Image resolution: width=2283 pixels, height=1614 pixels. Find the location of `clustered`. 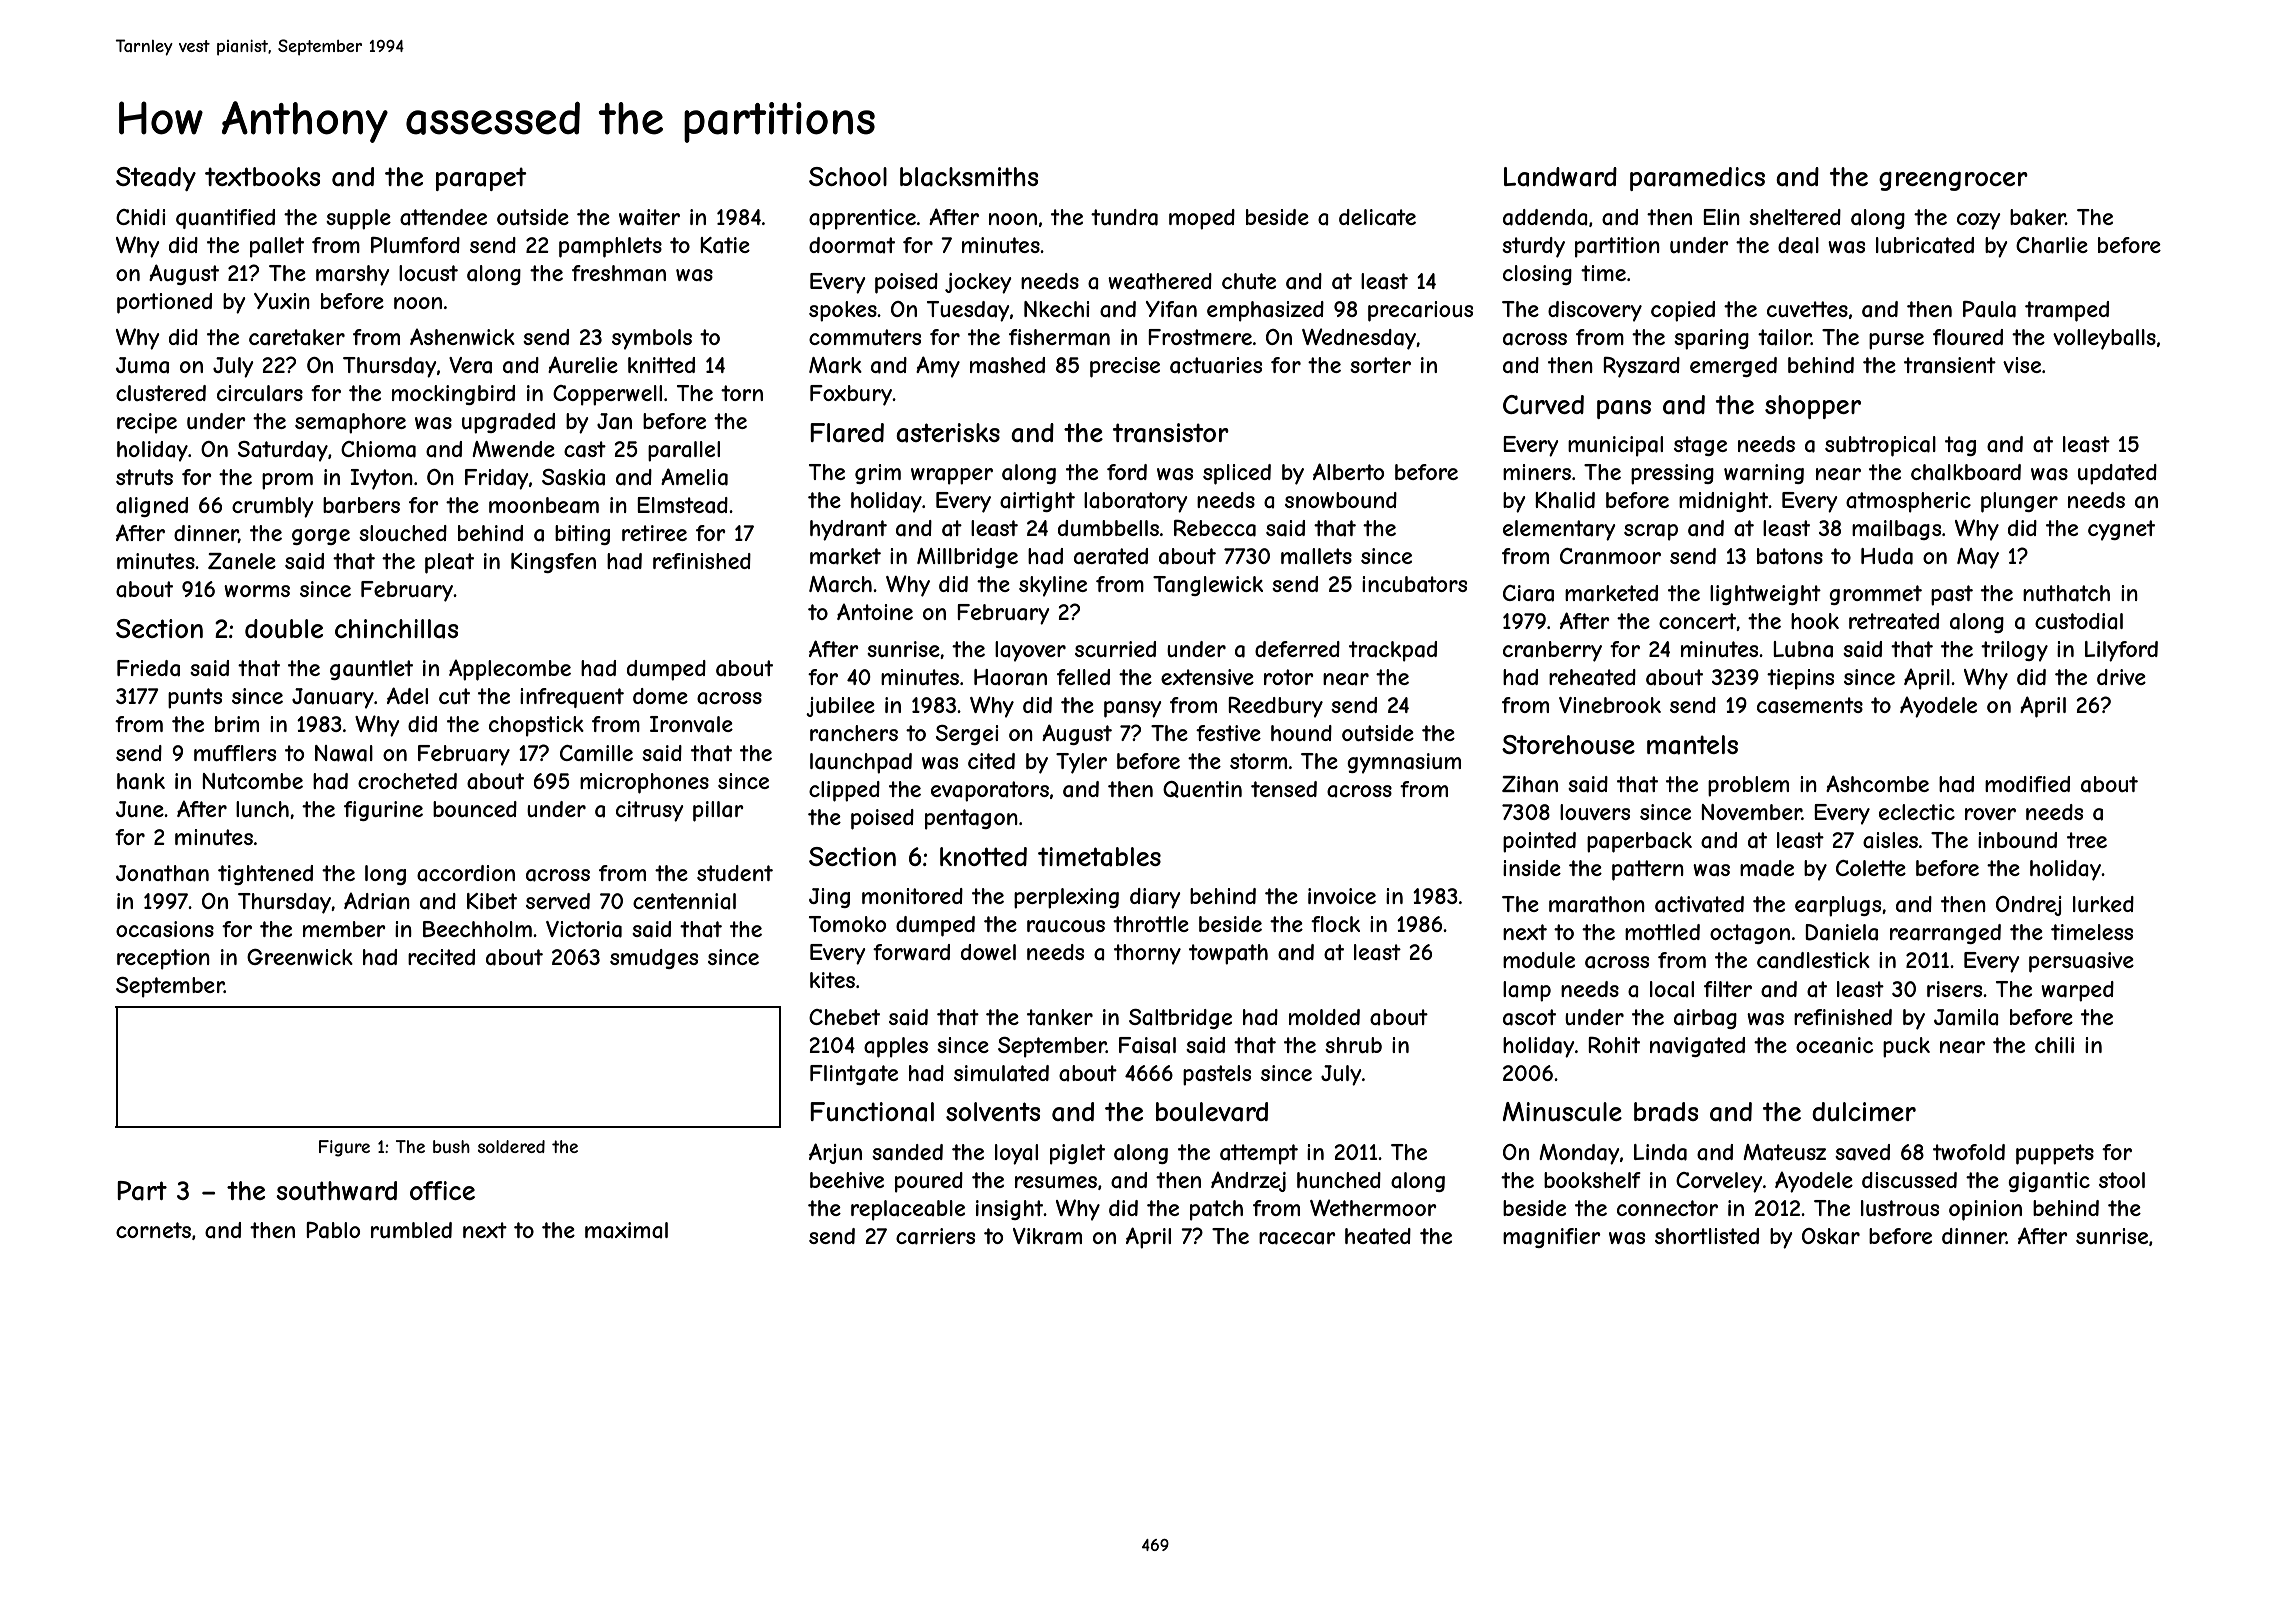

clustered is located at coordinates (161, 393).
